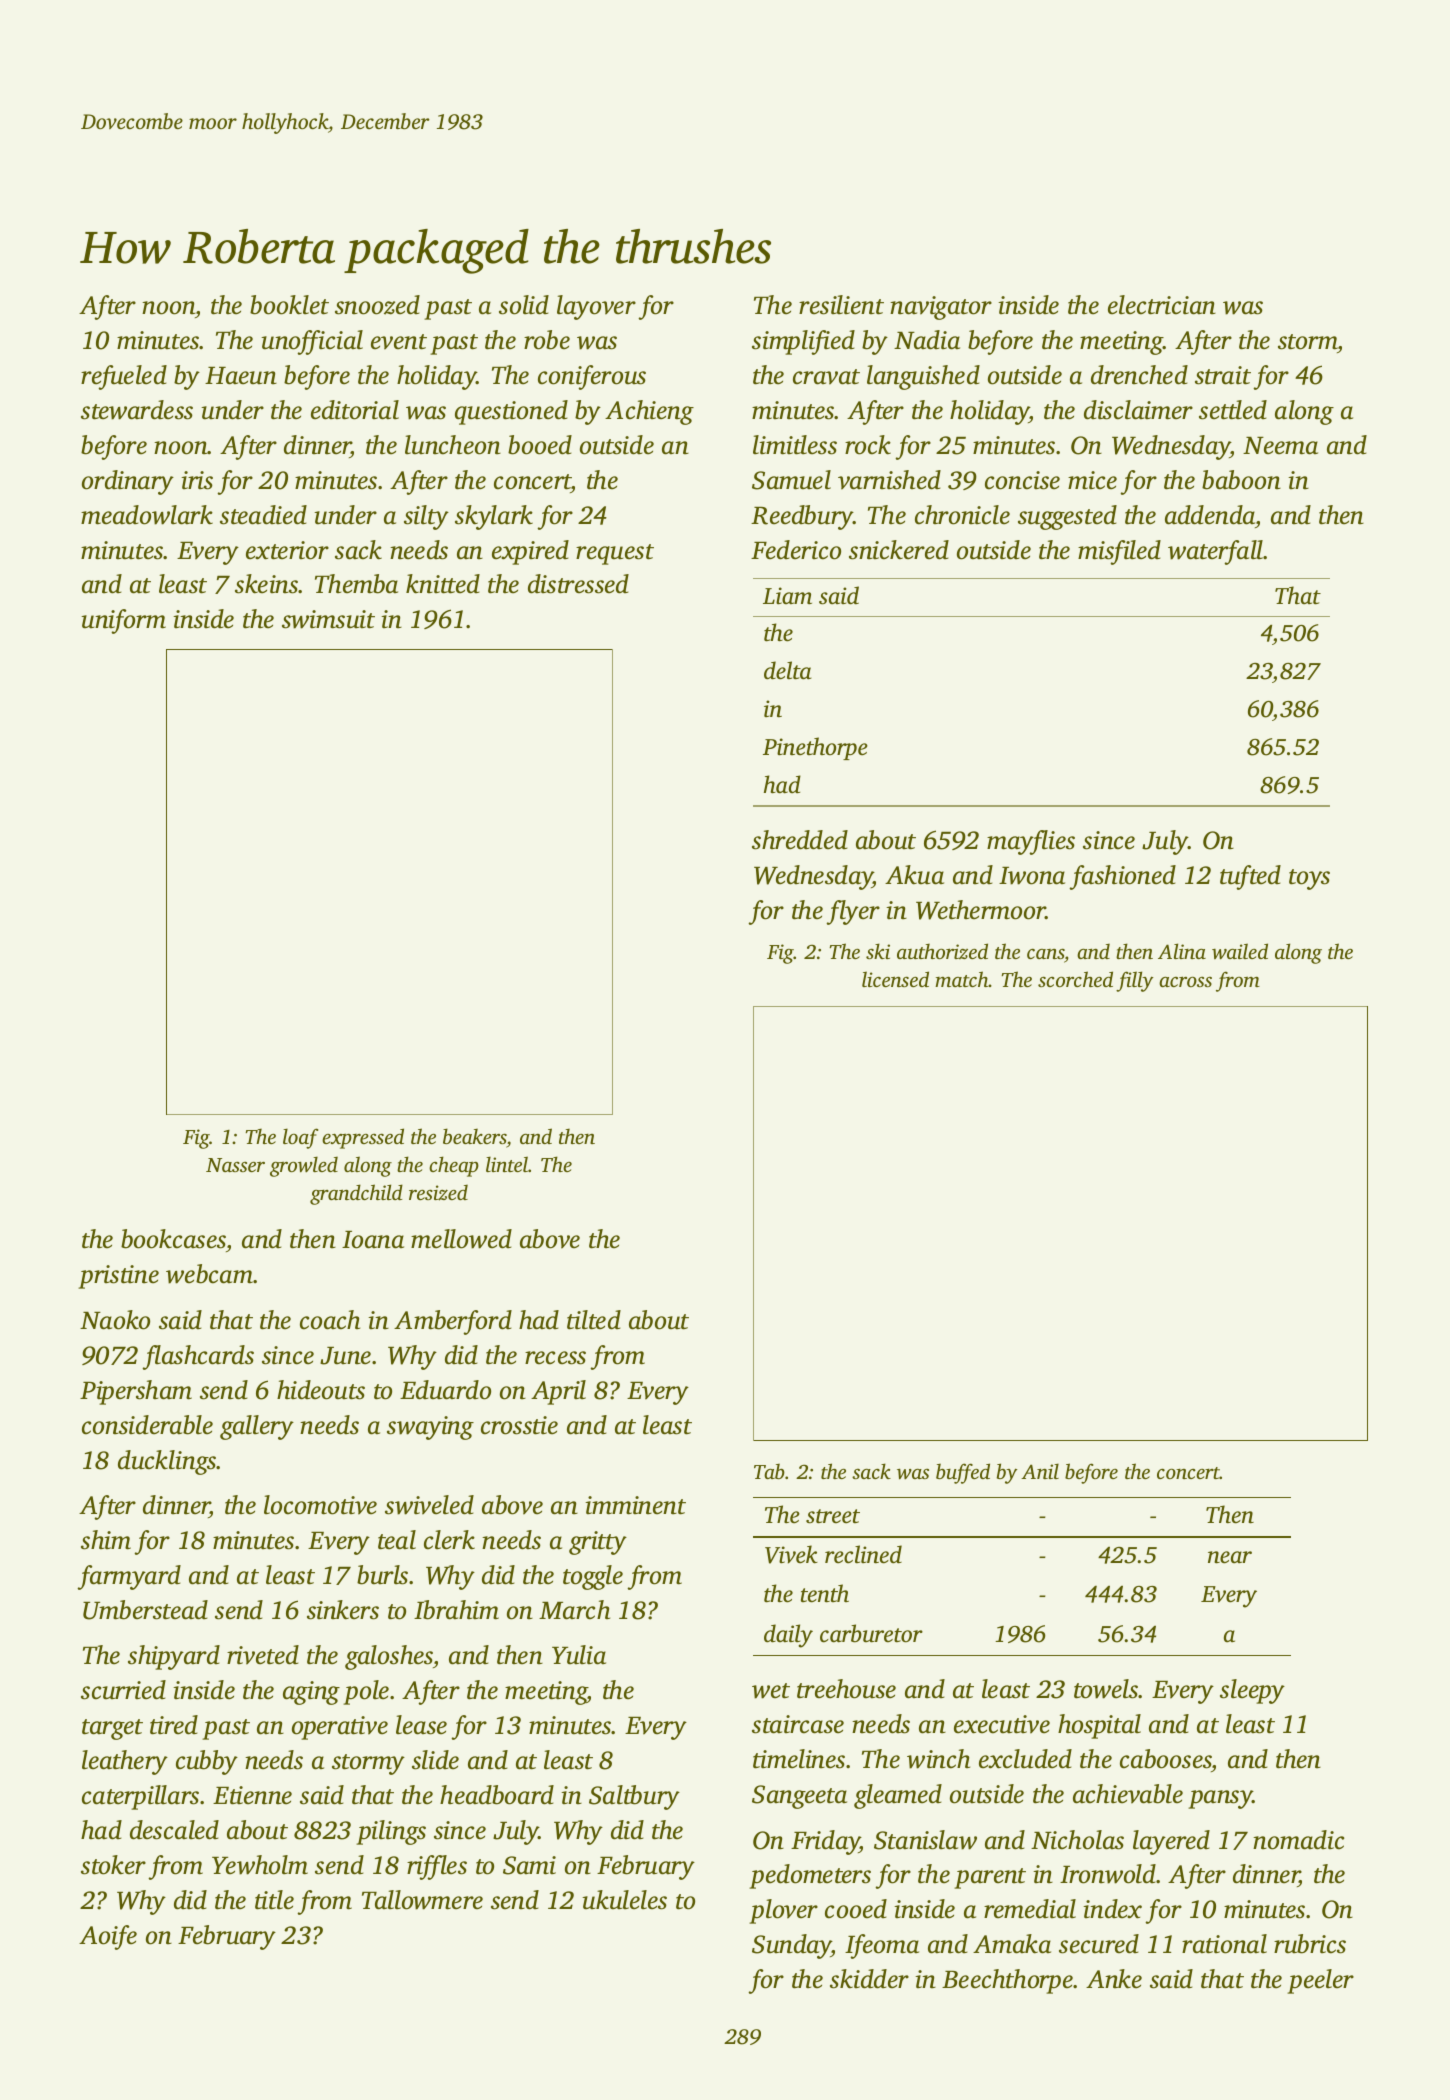 Image resolution: width=1450 pixels, height=2100 pixels. I want to click on solid, so click(524, 305).
